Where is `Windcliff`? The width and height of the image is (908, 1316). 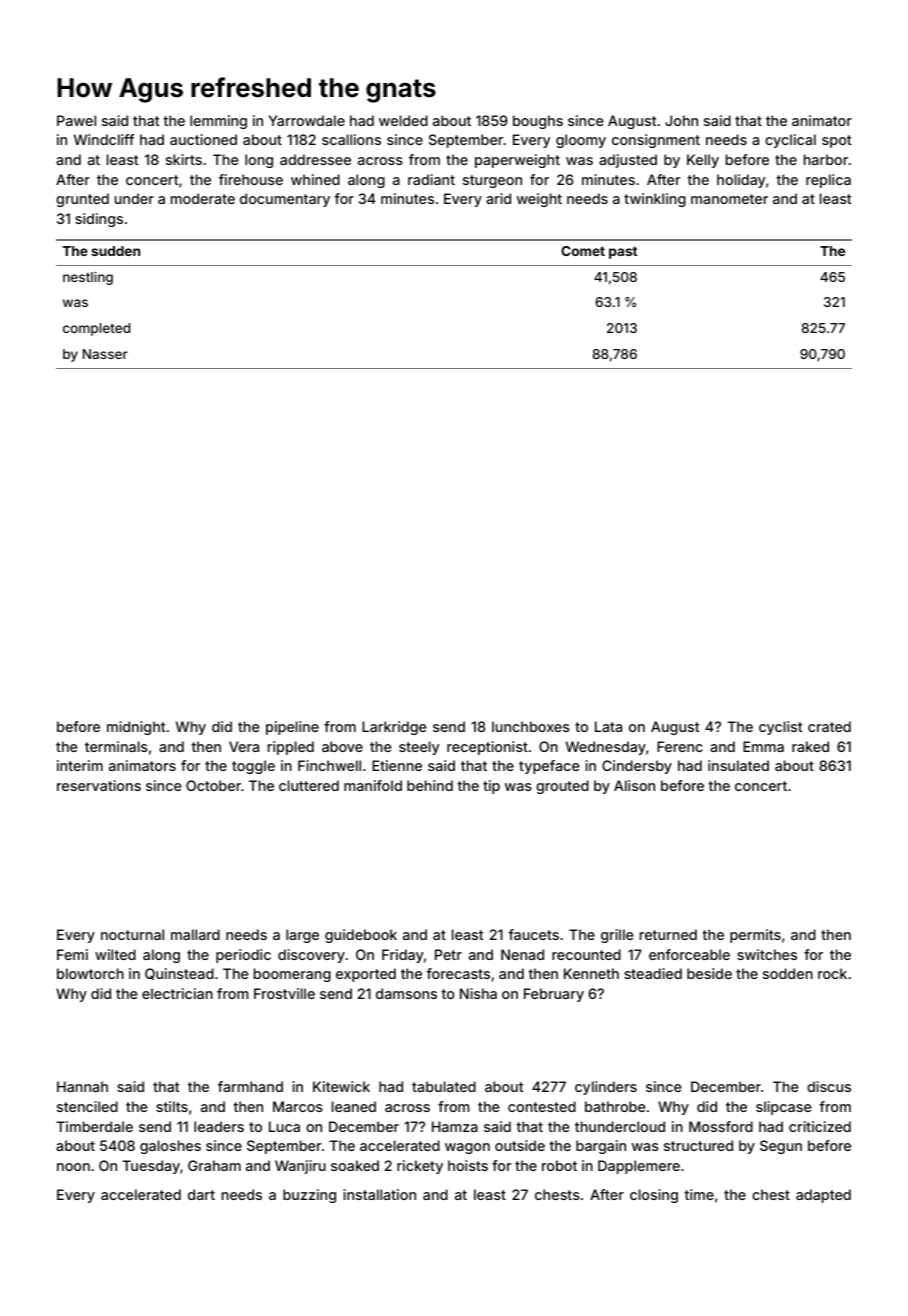 Windcliff is located at coordinates (104, 139).
